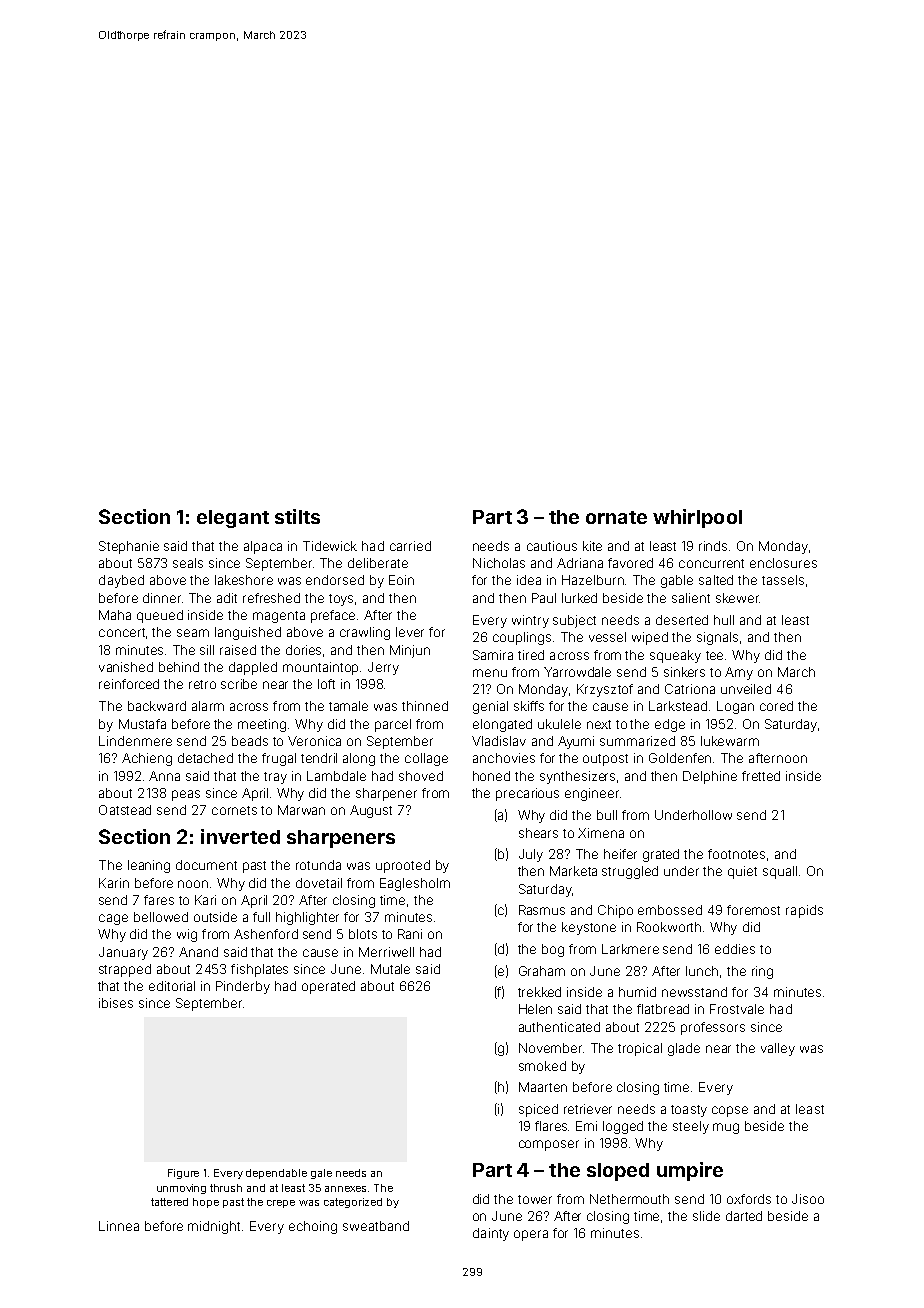 Image resolution: width=924 pixels, height=1308 pixels. Describe the element at coordinates (543, 1087) in the document. I see `Maarten` at that location.
